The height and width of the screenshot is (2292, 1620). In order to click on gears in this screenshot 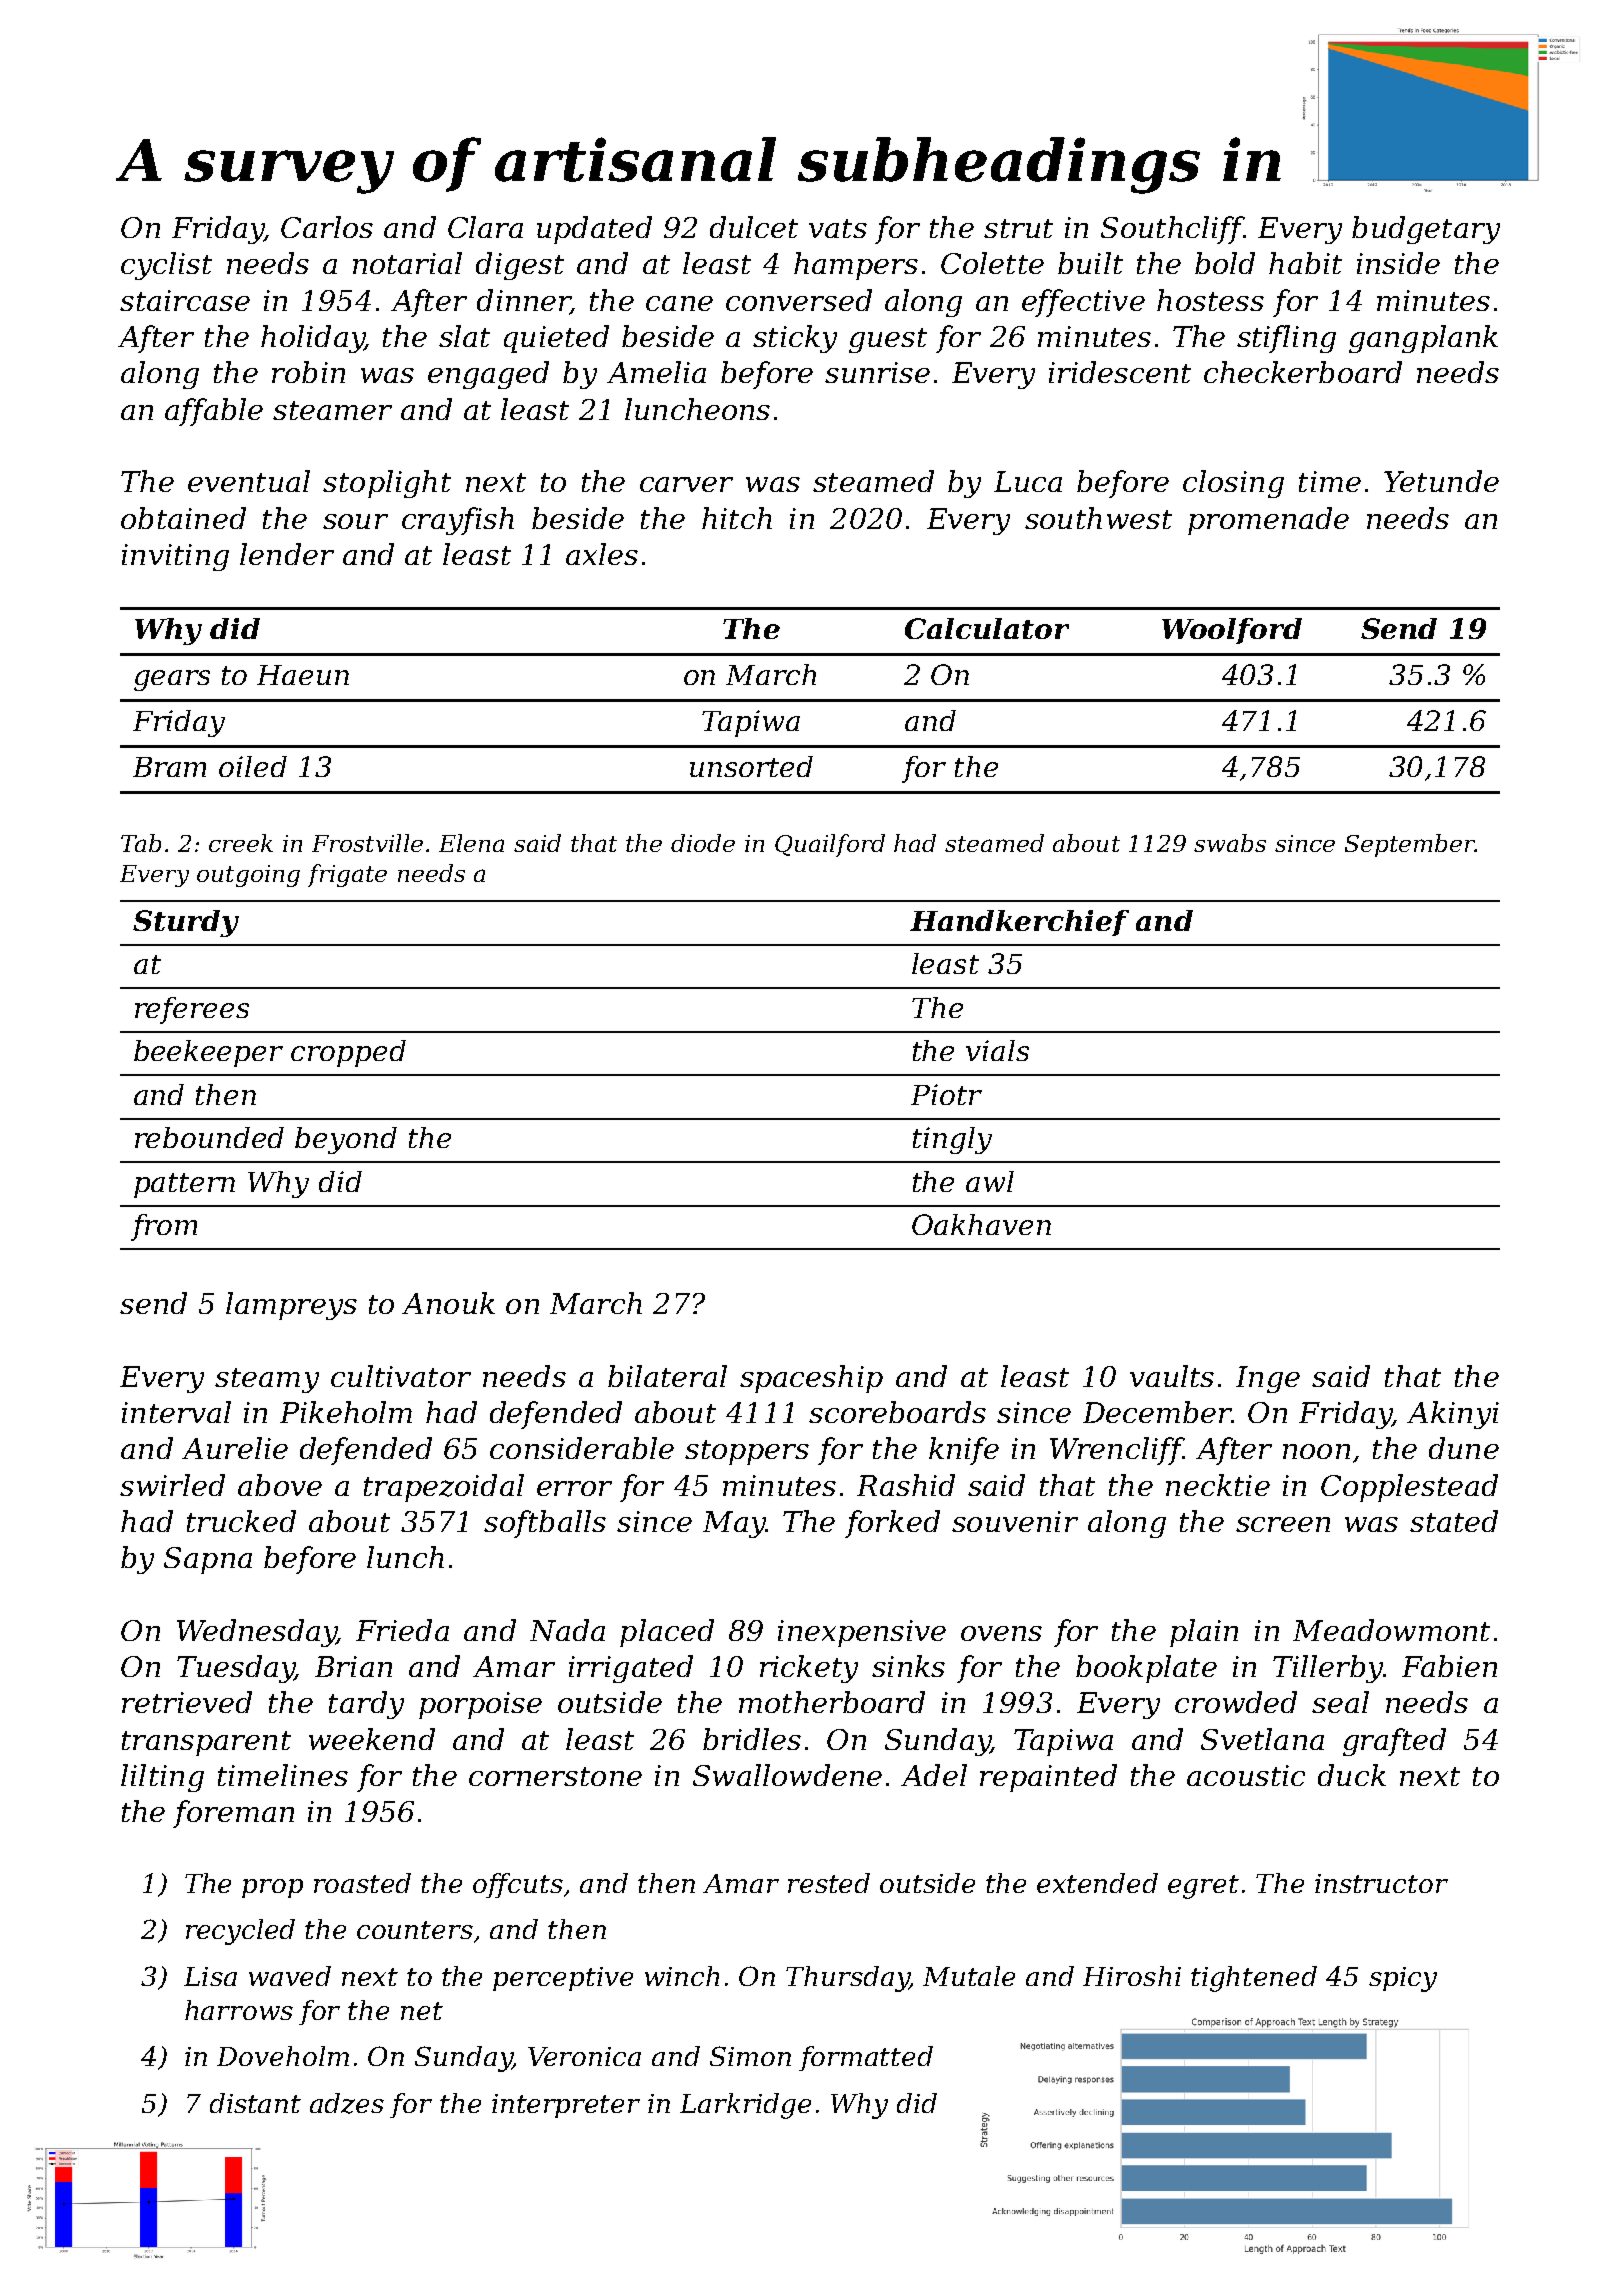, I will do `click(172, 680)`.
